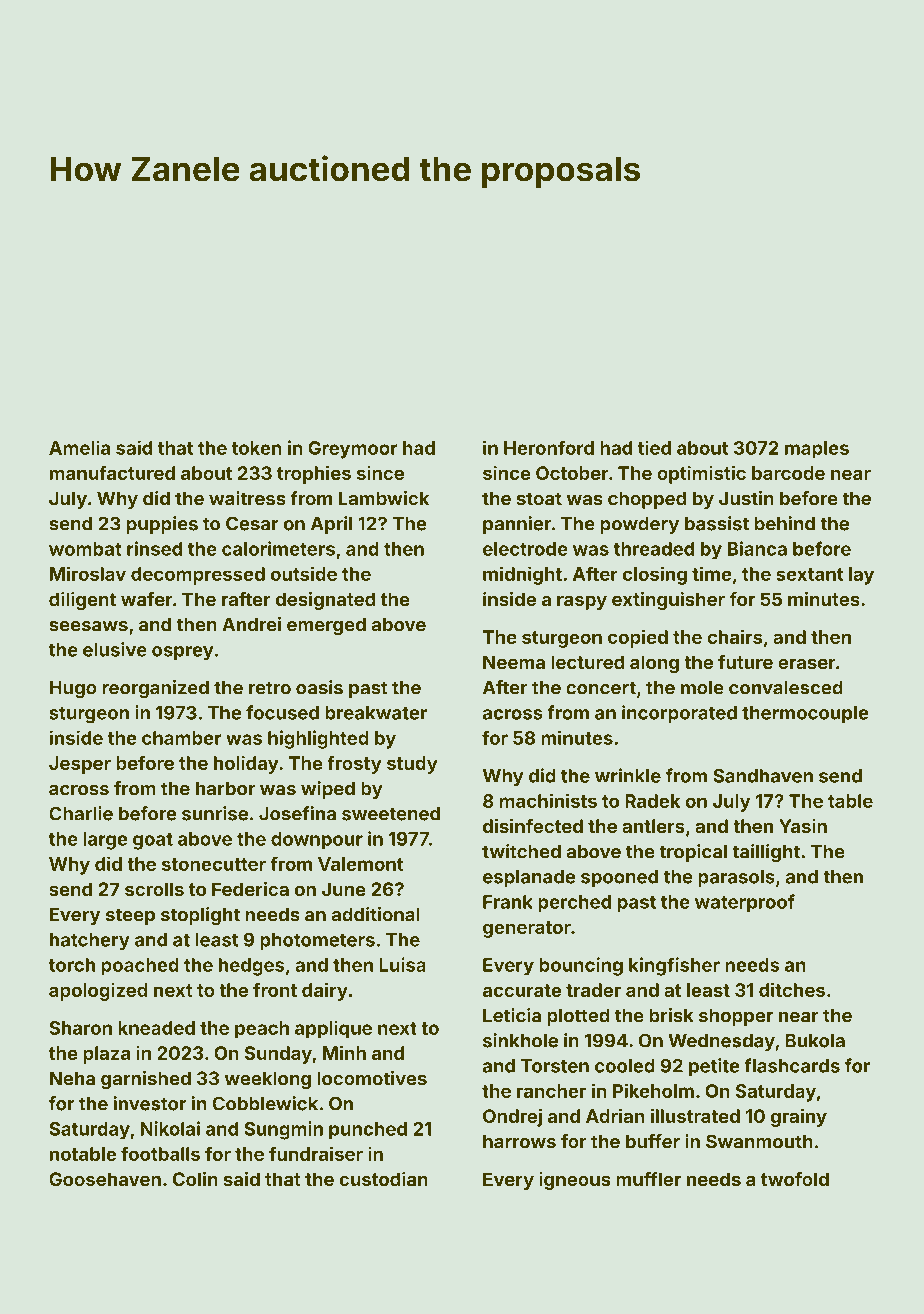 Image resolution: width=924 pixels, height=1314 pixels. Describe the element at coordinates (817, 450) in the document. I see `maples` at that location.
